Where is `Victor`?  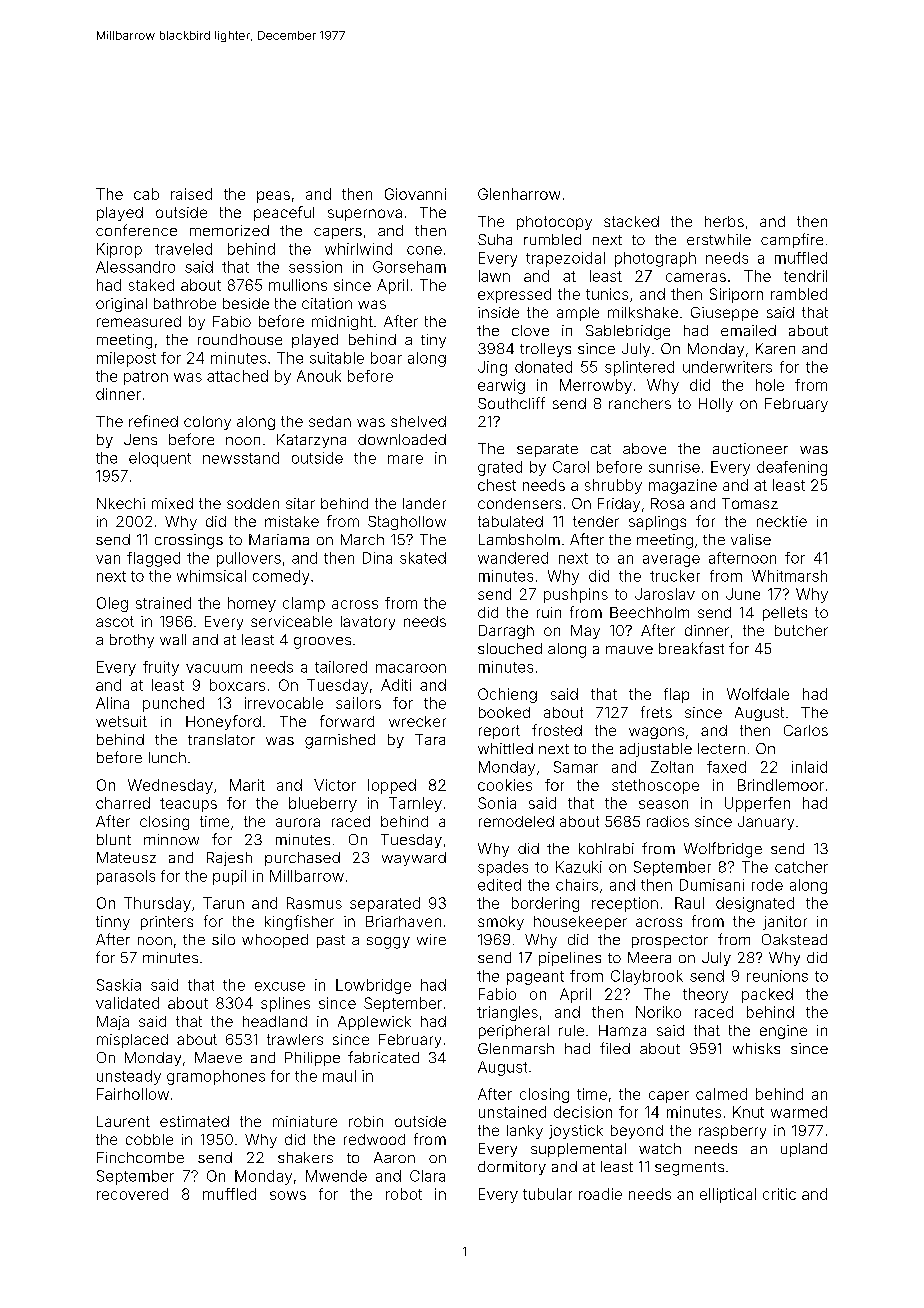 Victor is located at coordinates (335, 785).
